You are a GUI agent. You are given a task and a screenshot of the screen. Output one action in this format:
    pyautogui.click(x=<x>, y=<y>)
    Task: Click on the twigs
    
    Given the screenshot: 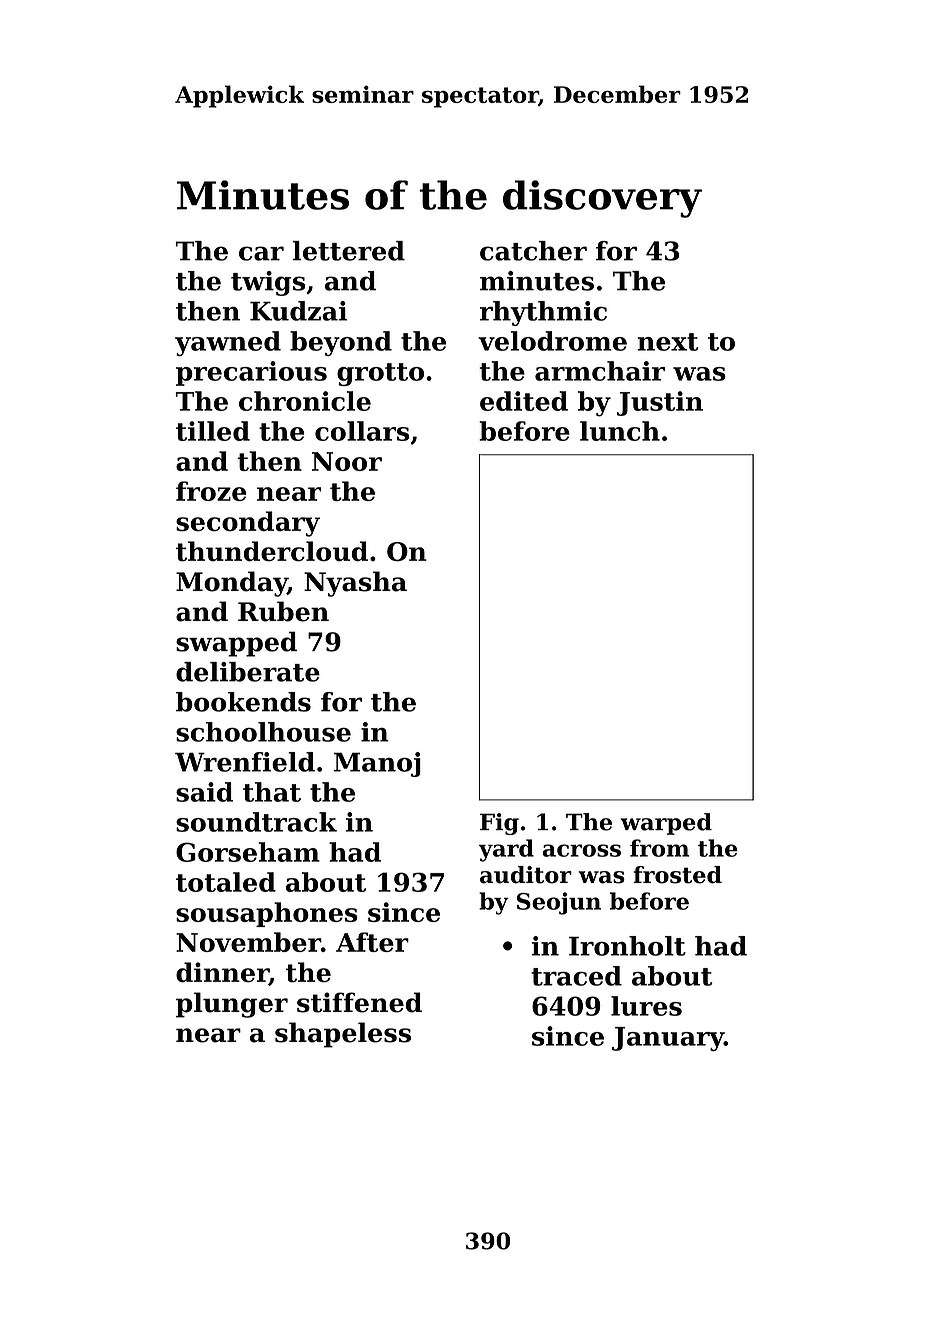 What is the action you would take?
    pyautogui.click(x=268, y=283)
